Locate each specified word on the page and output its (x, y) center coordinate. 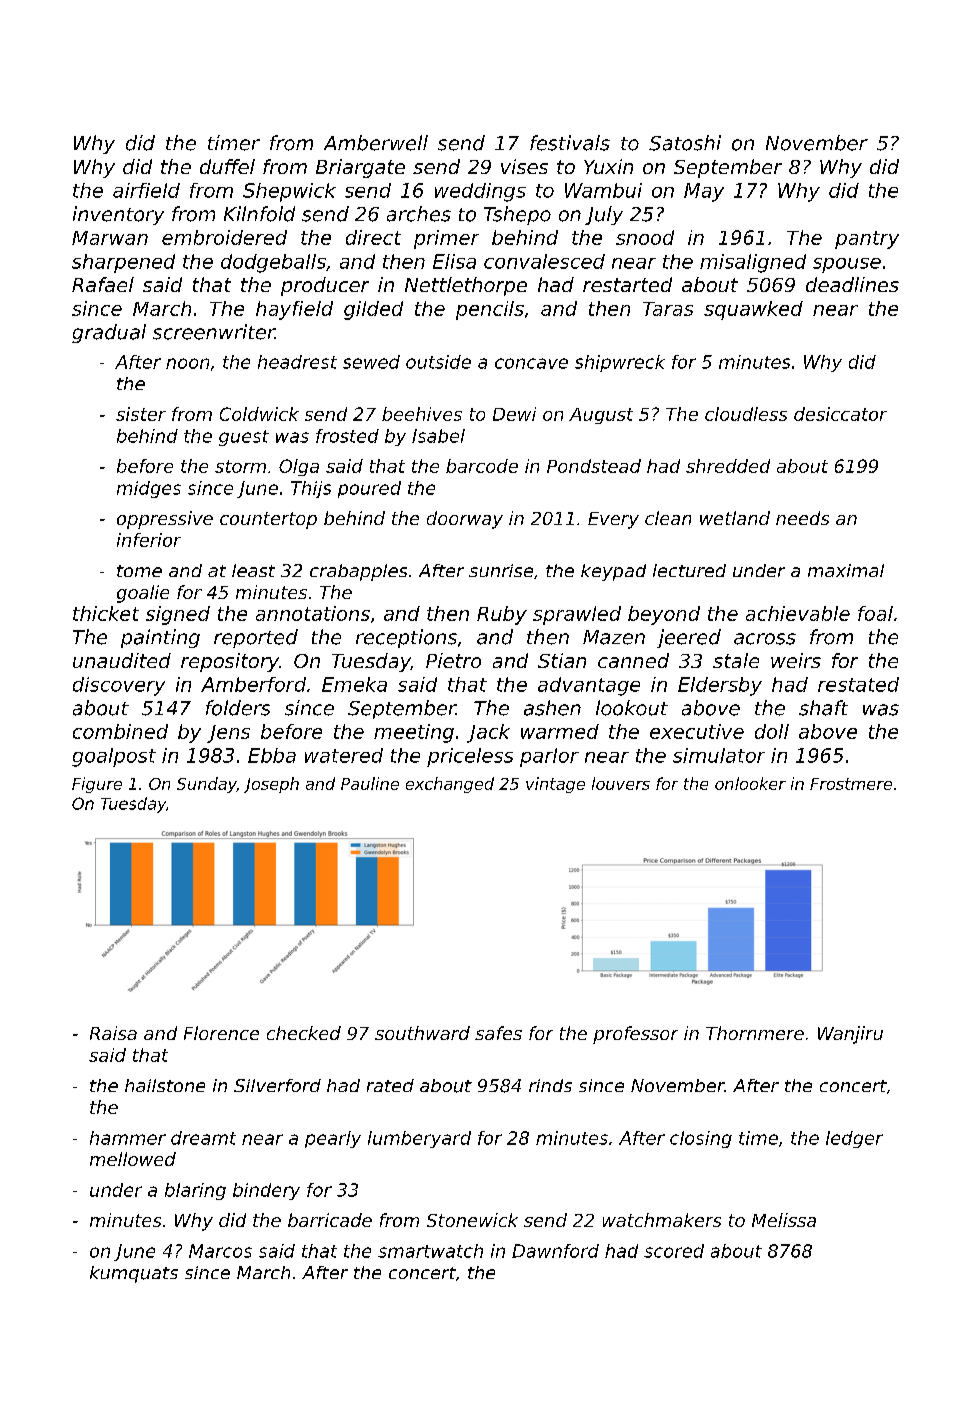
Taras (668, 309)
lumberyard (419, 1139)
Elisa (454, 261)
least (253, 570)
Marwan (110, 238)
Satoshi (685, 143)
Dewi (514, 414)
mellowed (133, 1159)
